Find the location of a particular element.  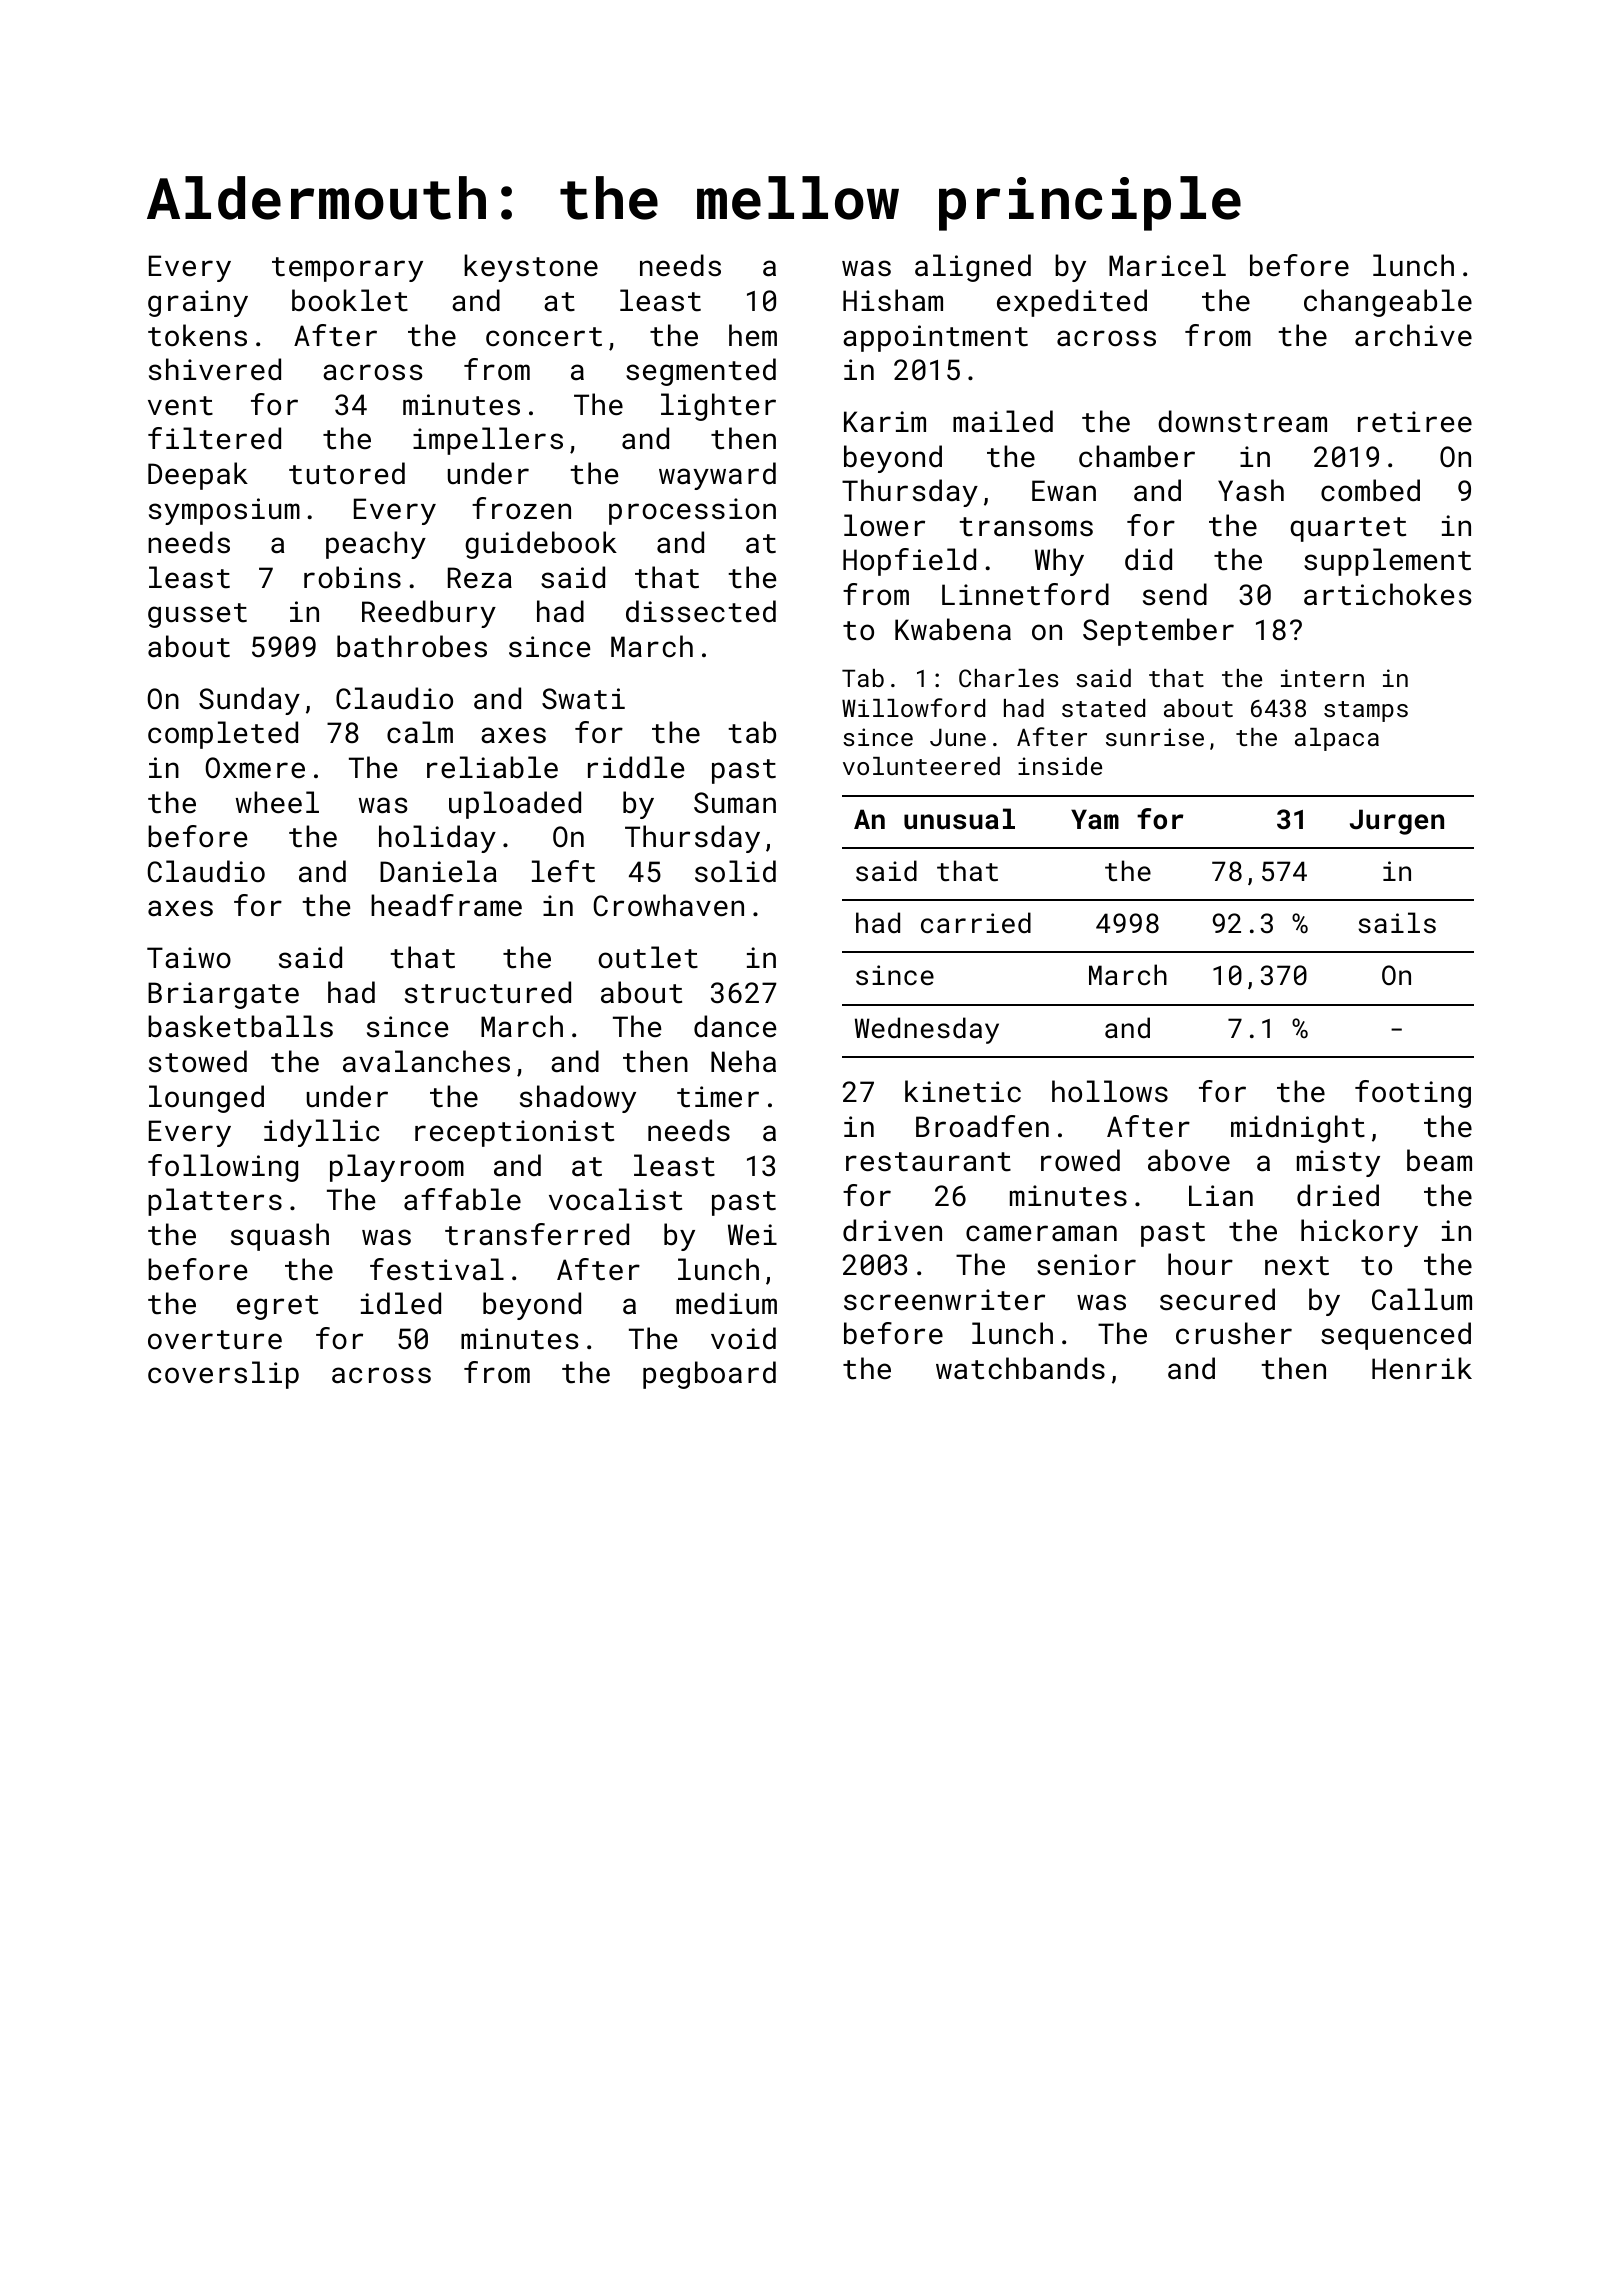

Jurgen is located at coordinates (1397, 822).
